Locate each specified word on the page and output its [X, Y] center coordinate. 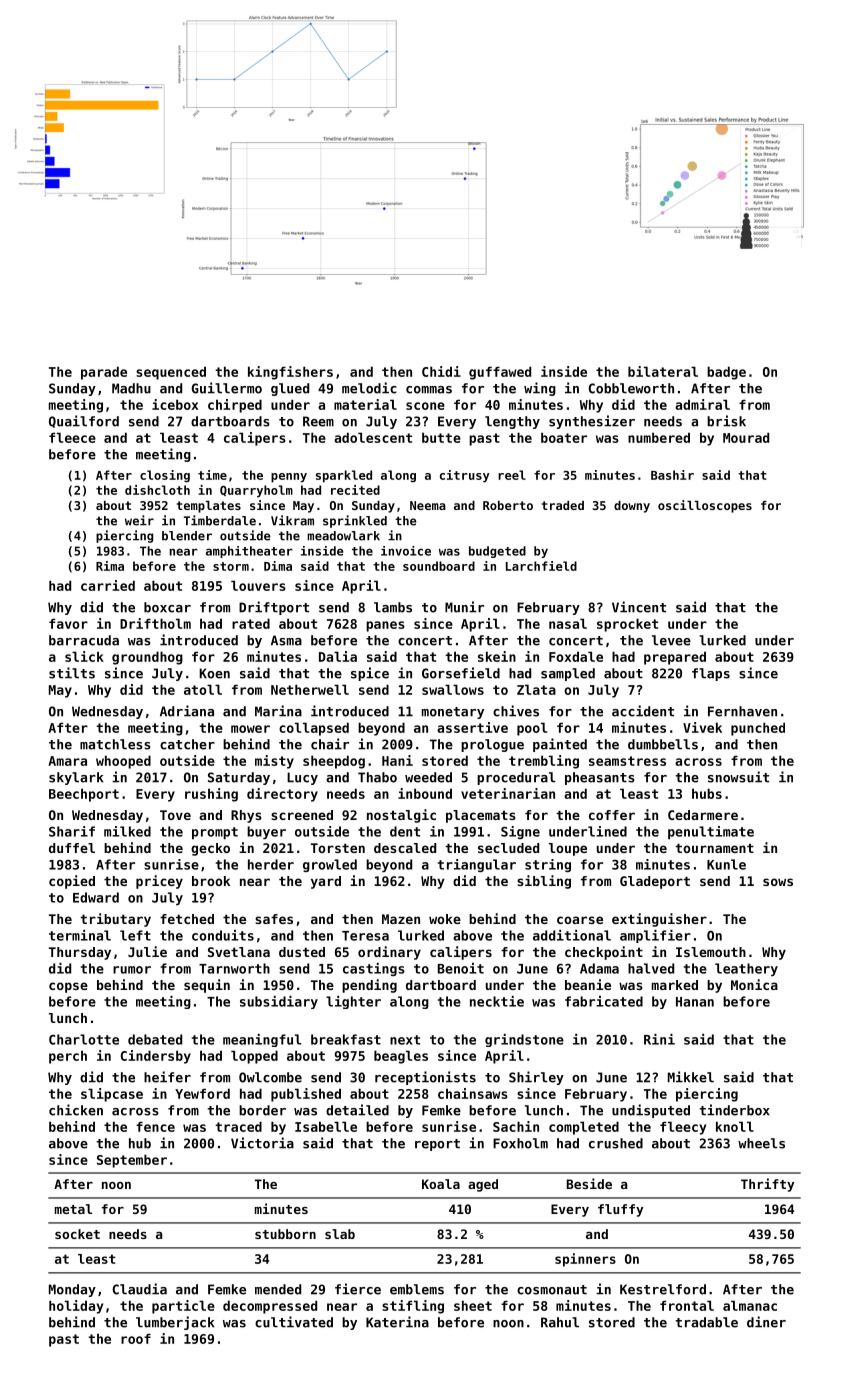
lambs [393, 607]
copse [68, 987]
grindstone [524, 1040]
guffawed [500, 373]
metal [73, 1209]
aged [483, 1185]
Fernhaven [742, 711]
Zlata [536, 689]
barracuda [84, 640]
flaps [711, 674]
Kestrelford [663, 1289]
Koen [214, 673]
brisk [726, 421]
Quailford [84, 421]
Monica [754, 984]
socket [77, 1234]
